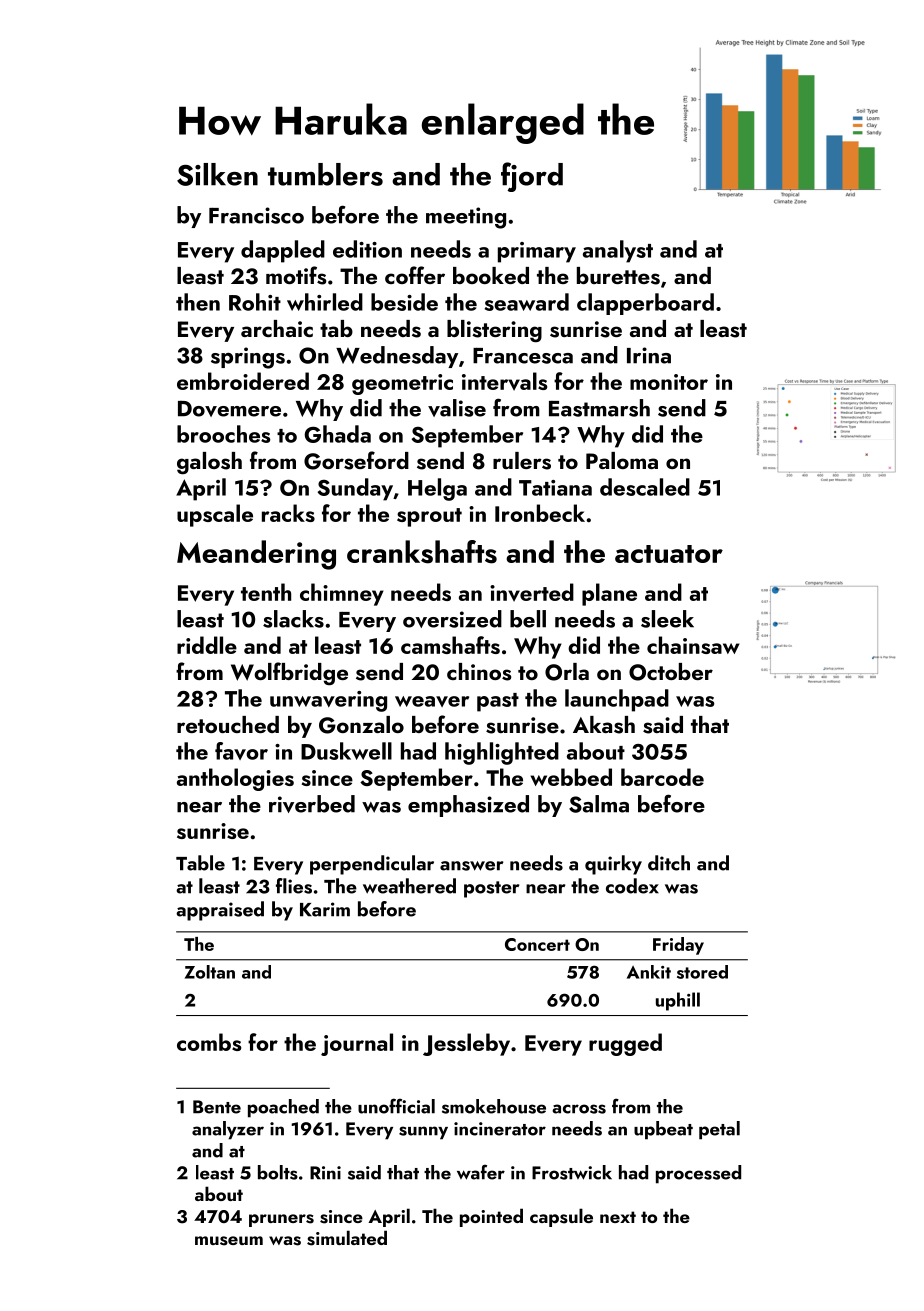  Describe the element at coordinates (278, 1172) in the image. I see `bolts` at that location.
